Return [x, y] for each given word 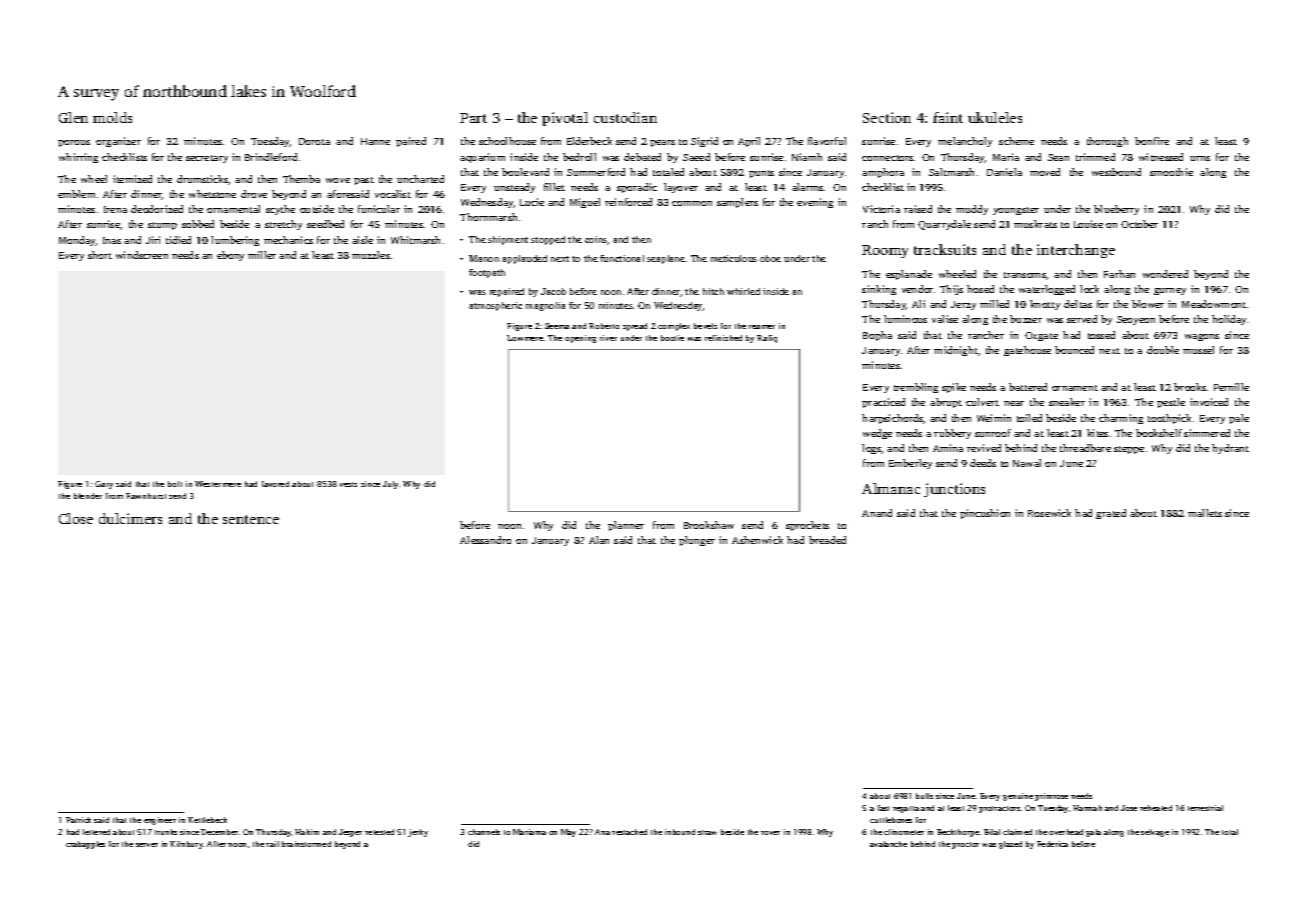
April [749, 142]
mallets [1205, 513]
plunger [697, 541]
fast [883, 808]
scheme [1016, 141]
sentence [251, 519]
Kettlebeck [207, 820]
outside [317, 209]
